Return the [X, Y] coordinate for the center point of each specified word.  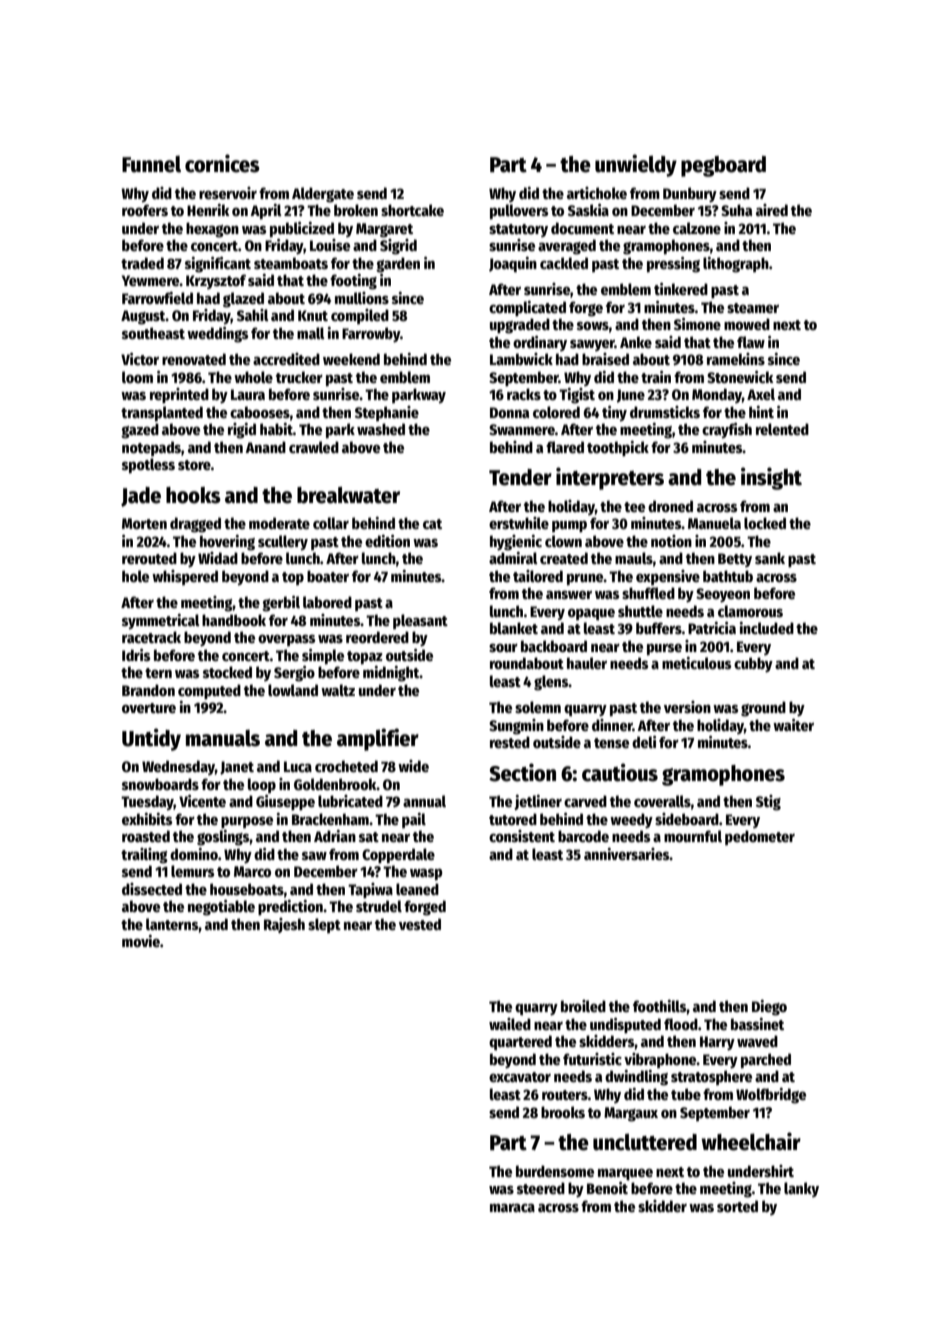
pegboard [723, 166]
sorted [737, 1206]
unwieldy [636, 165]
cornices [222, 163]
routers [565, 1095]
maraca [512, 1208]
